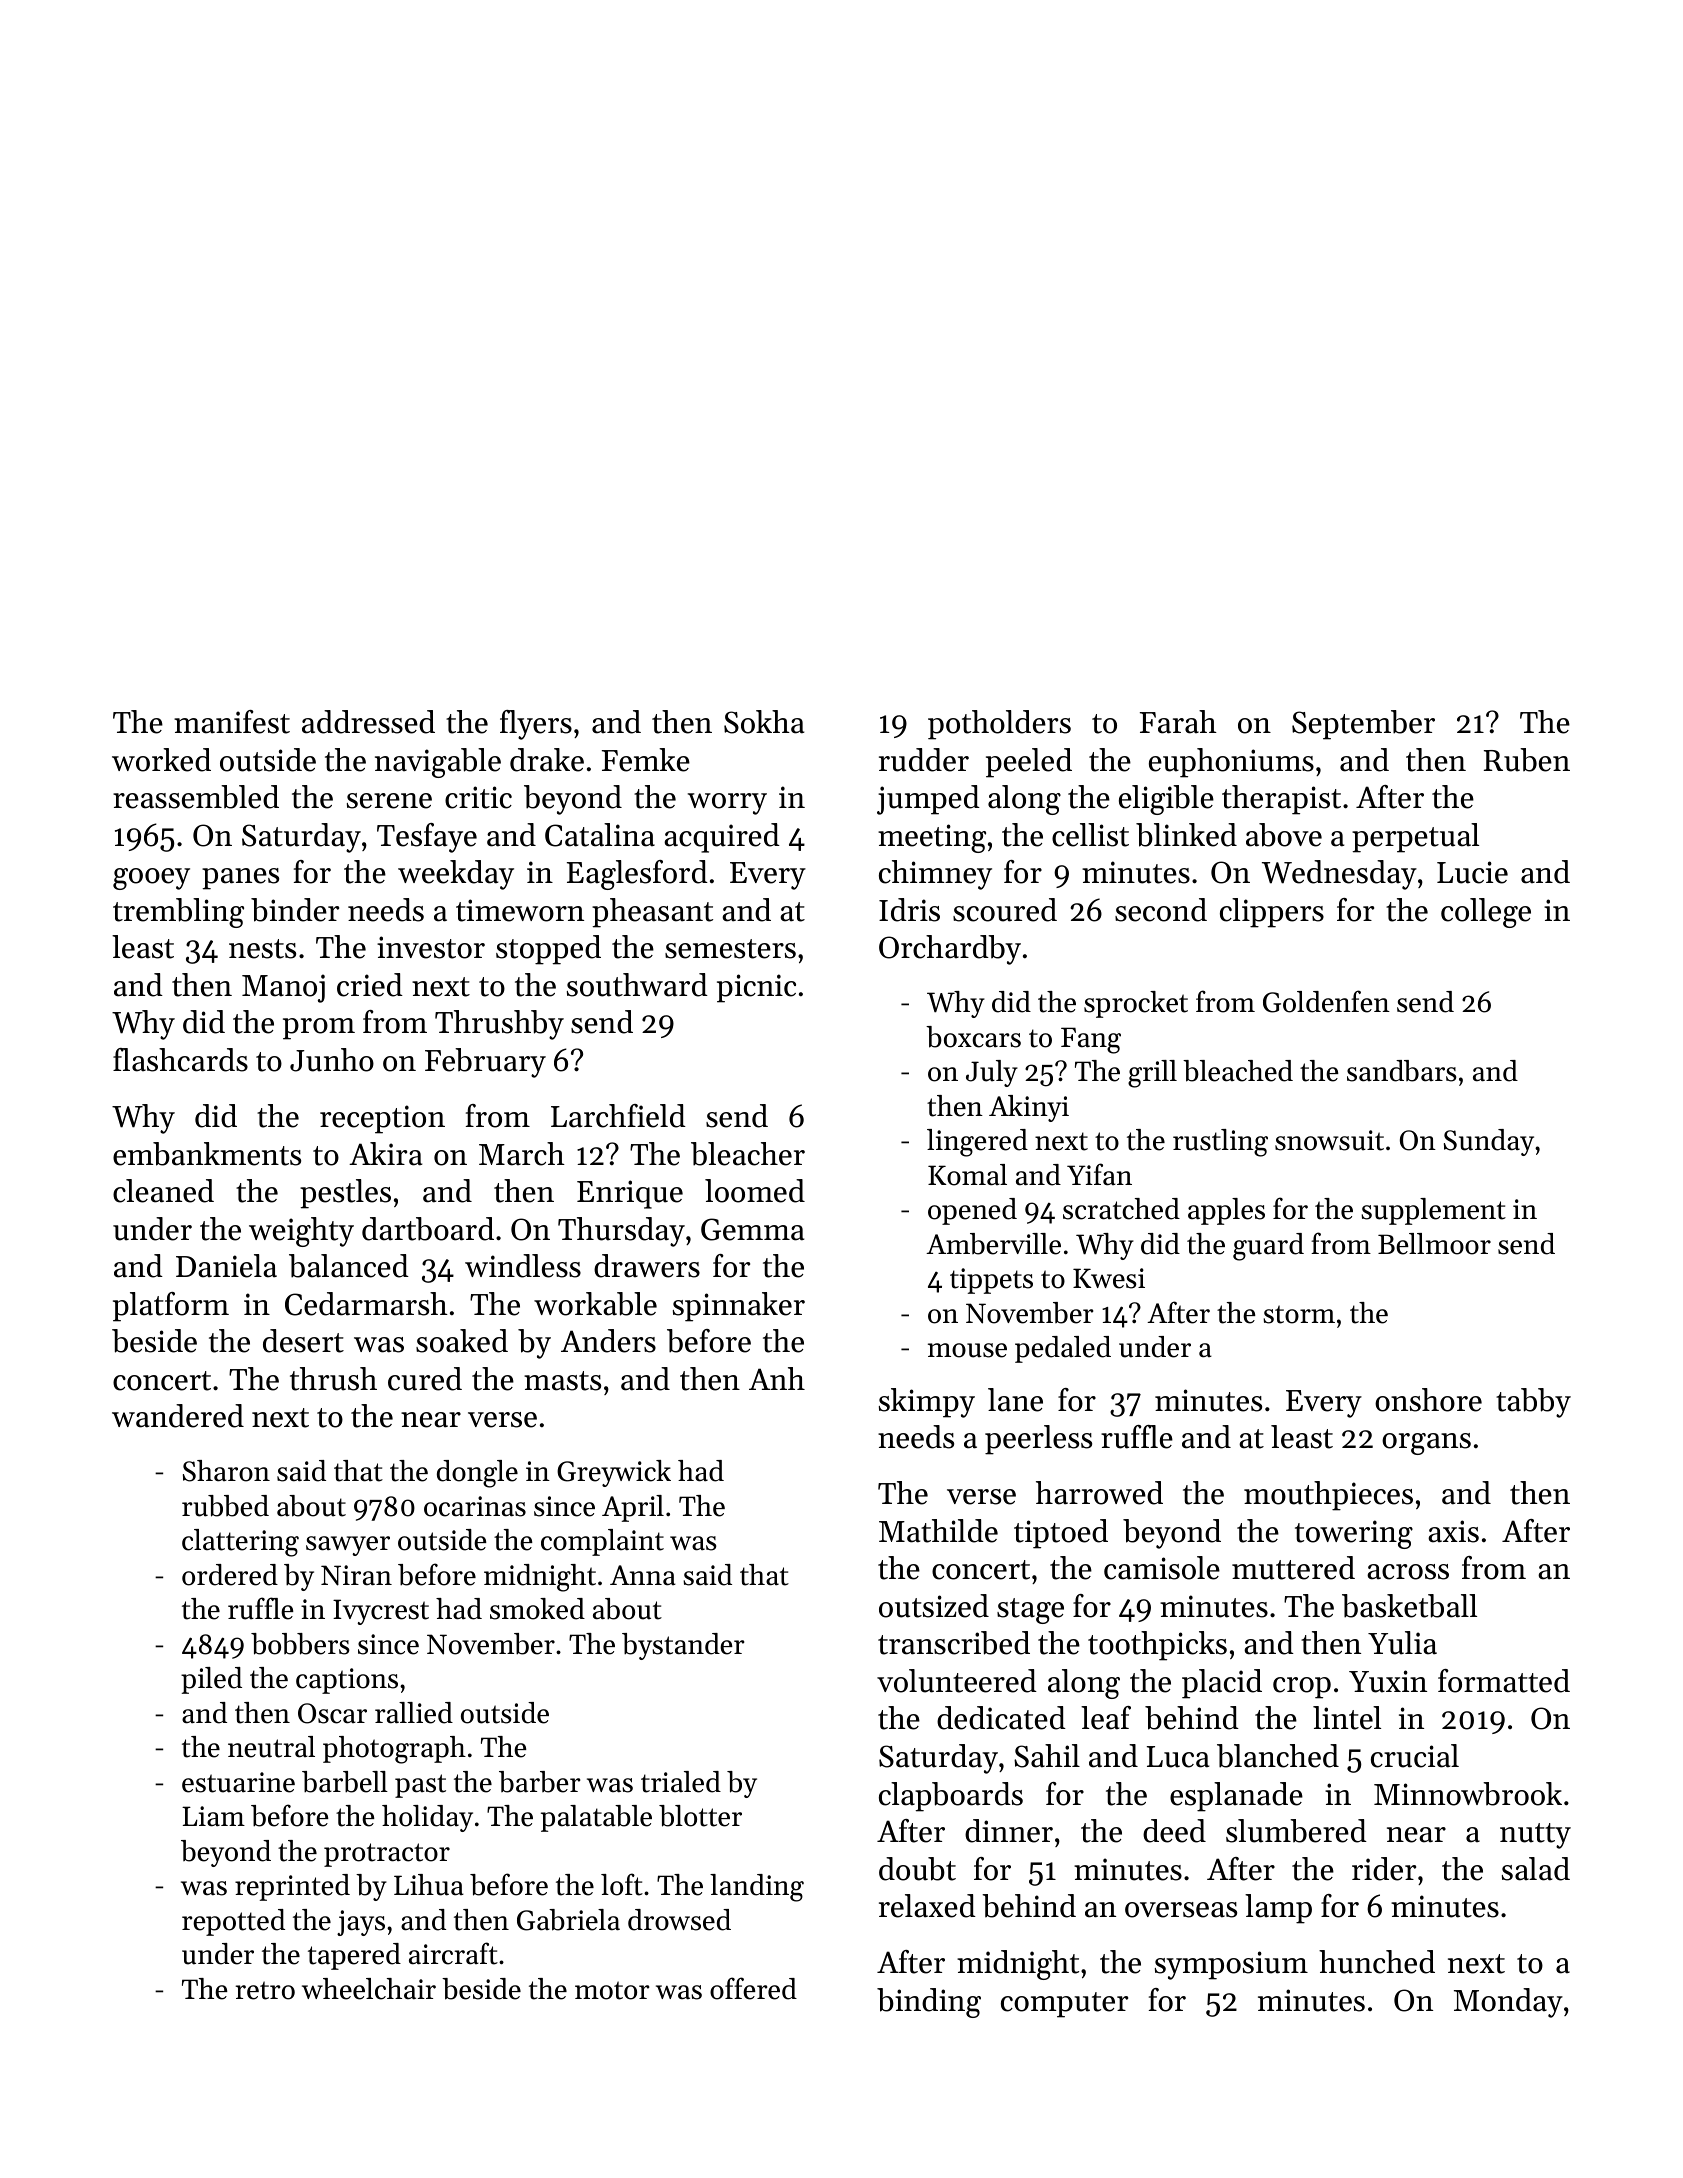 This screenshot has width=1683, height=2178. What do you see at coordinates (271, 1747) in the screenshot?
I see `neutral` at bounding box center [271, 1747].
